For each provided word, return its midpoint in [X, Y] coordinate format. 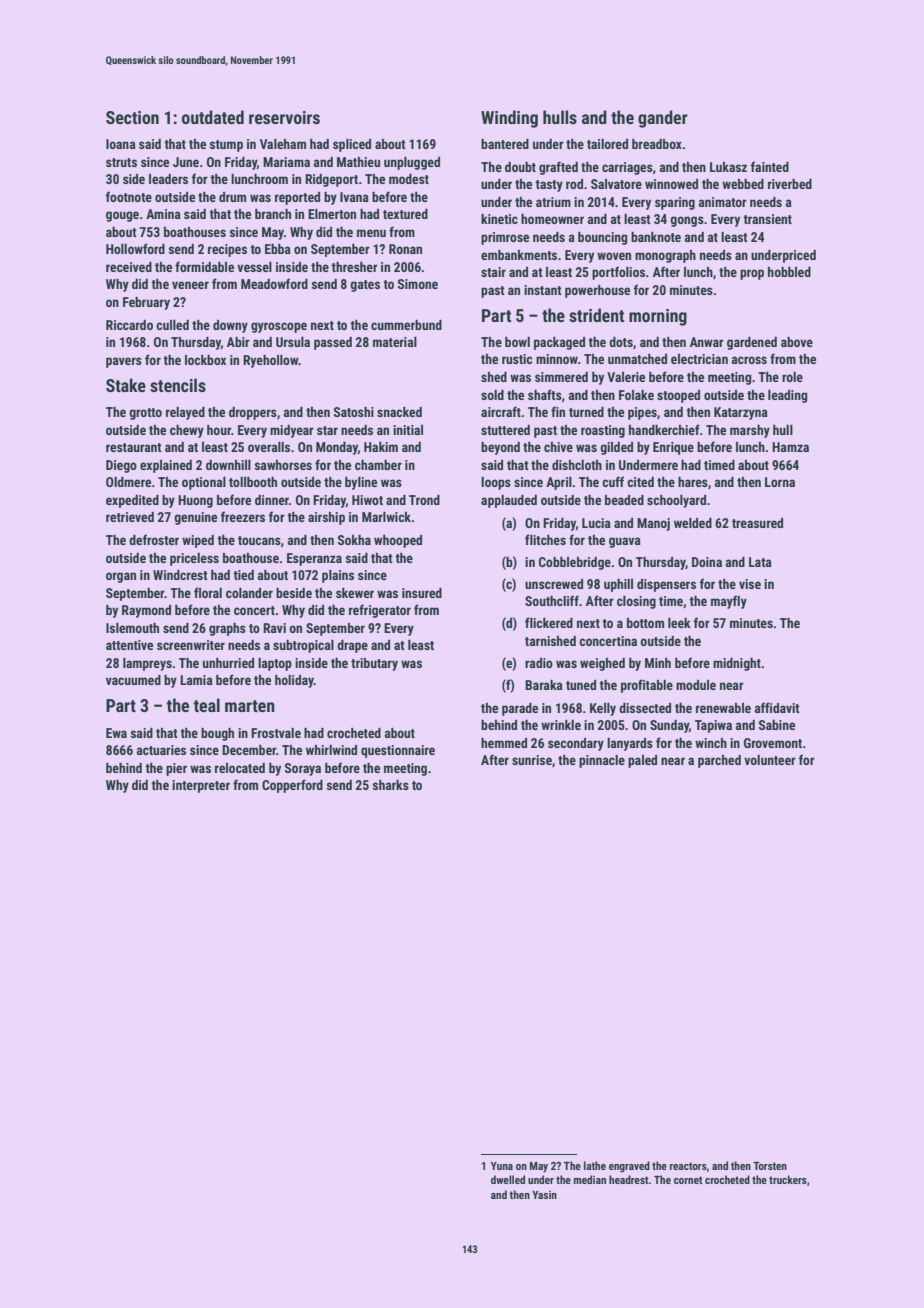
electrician [699, 359]
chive [558, 447]
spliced [352, 145]
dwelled [508, 1179]
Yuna [502, 1166]
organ [121, 577]
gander [663, 119]
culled [172, 325]
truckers [788, 1179]
